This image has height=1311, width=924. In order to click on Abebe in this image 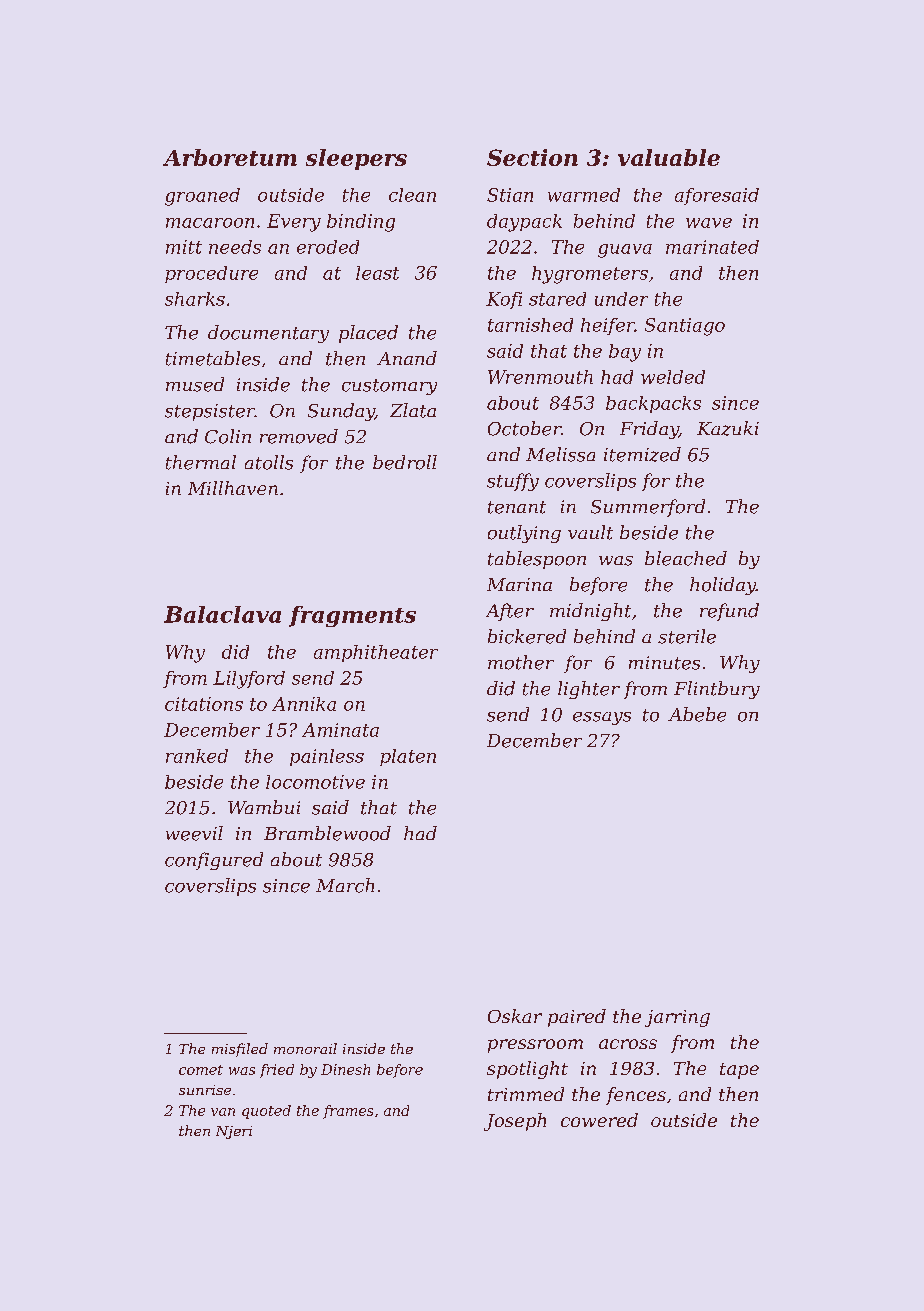, I will do `click(697, 714)`.
